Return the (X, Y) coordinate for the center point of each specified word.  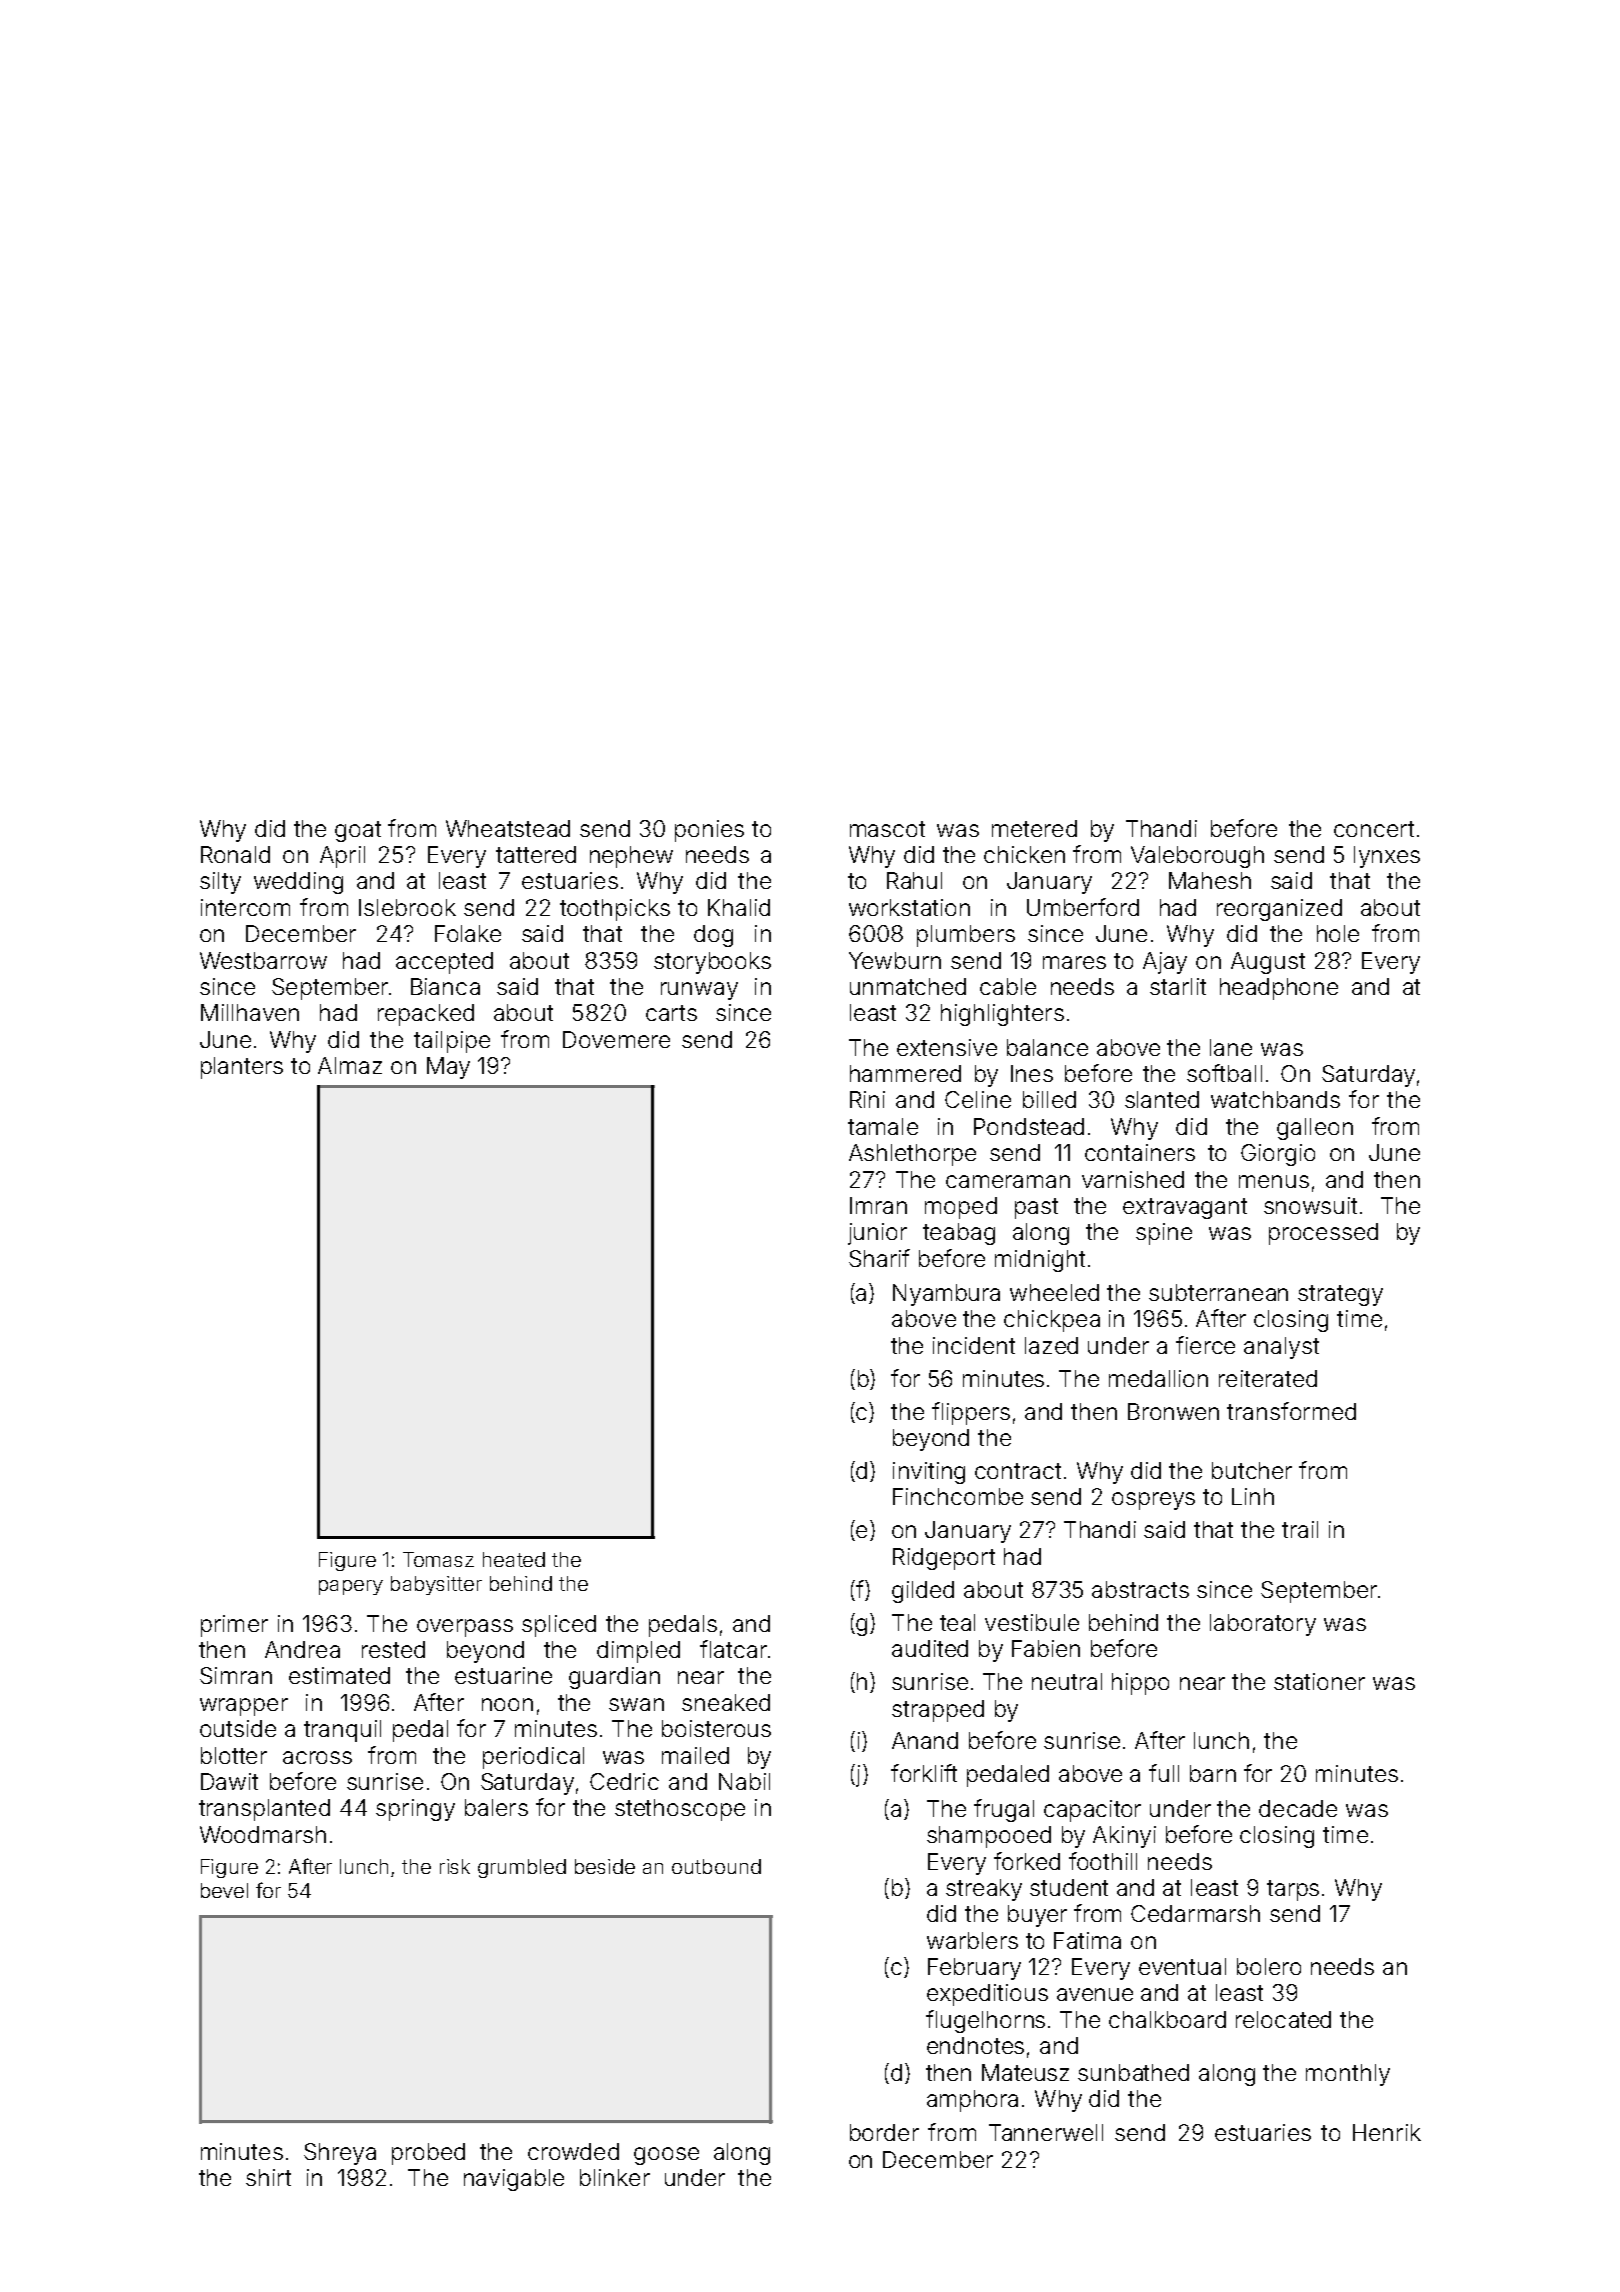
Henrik (1387, 2132)
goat (358, 831)
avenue (1095, 1994)
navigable (514, 2180)
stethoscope (680, 1810)
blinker (615, 2177)
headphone (1279, 989)
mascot (887, 829)
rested (393, 1649)
